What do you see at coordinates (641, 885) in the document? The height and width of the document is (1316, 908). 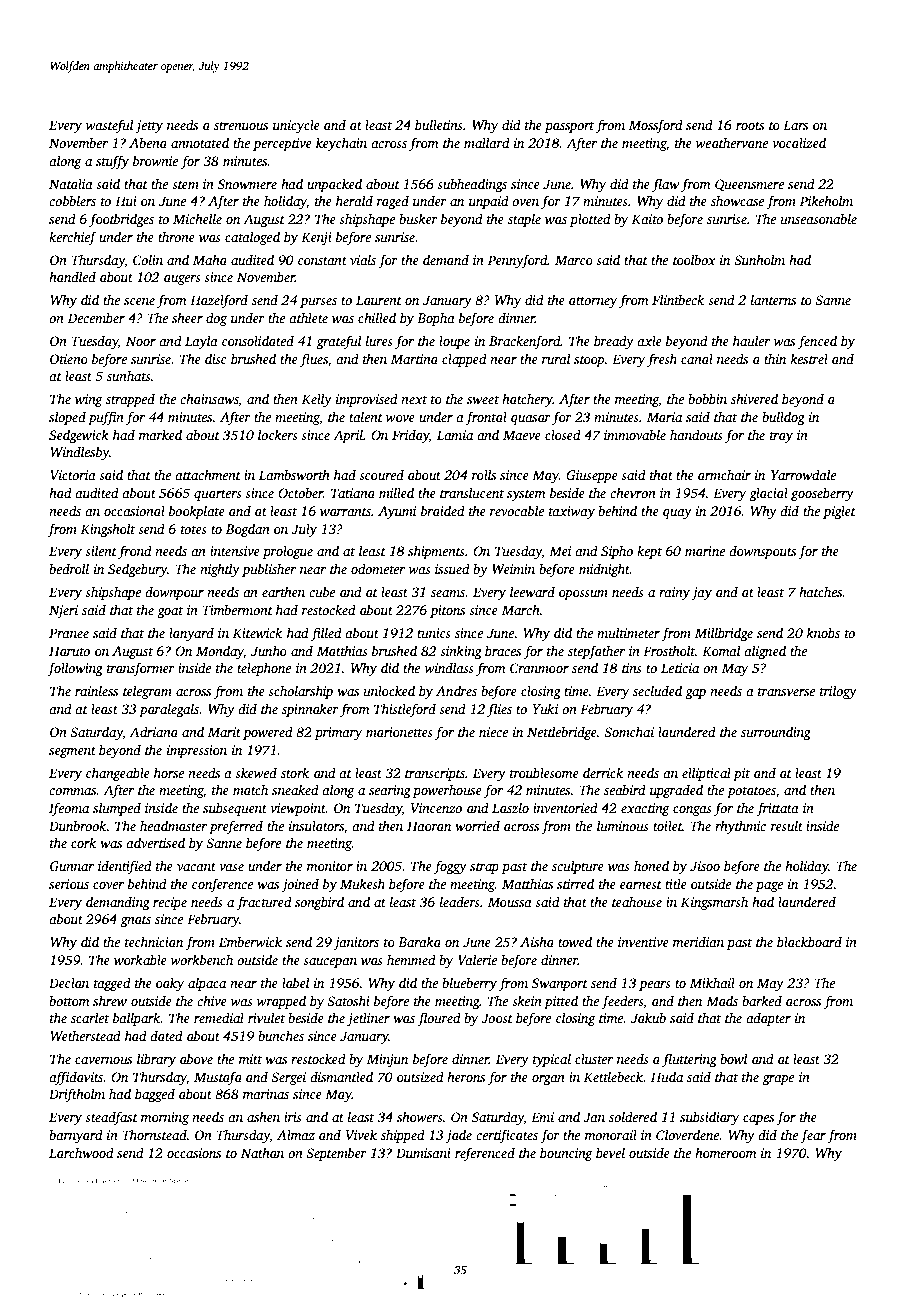 I see `earnest` at bounding box center [641, 885].
